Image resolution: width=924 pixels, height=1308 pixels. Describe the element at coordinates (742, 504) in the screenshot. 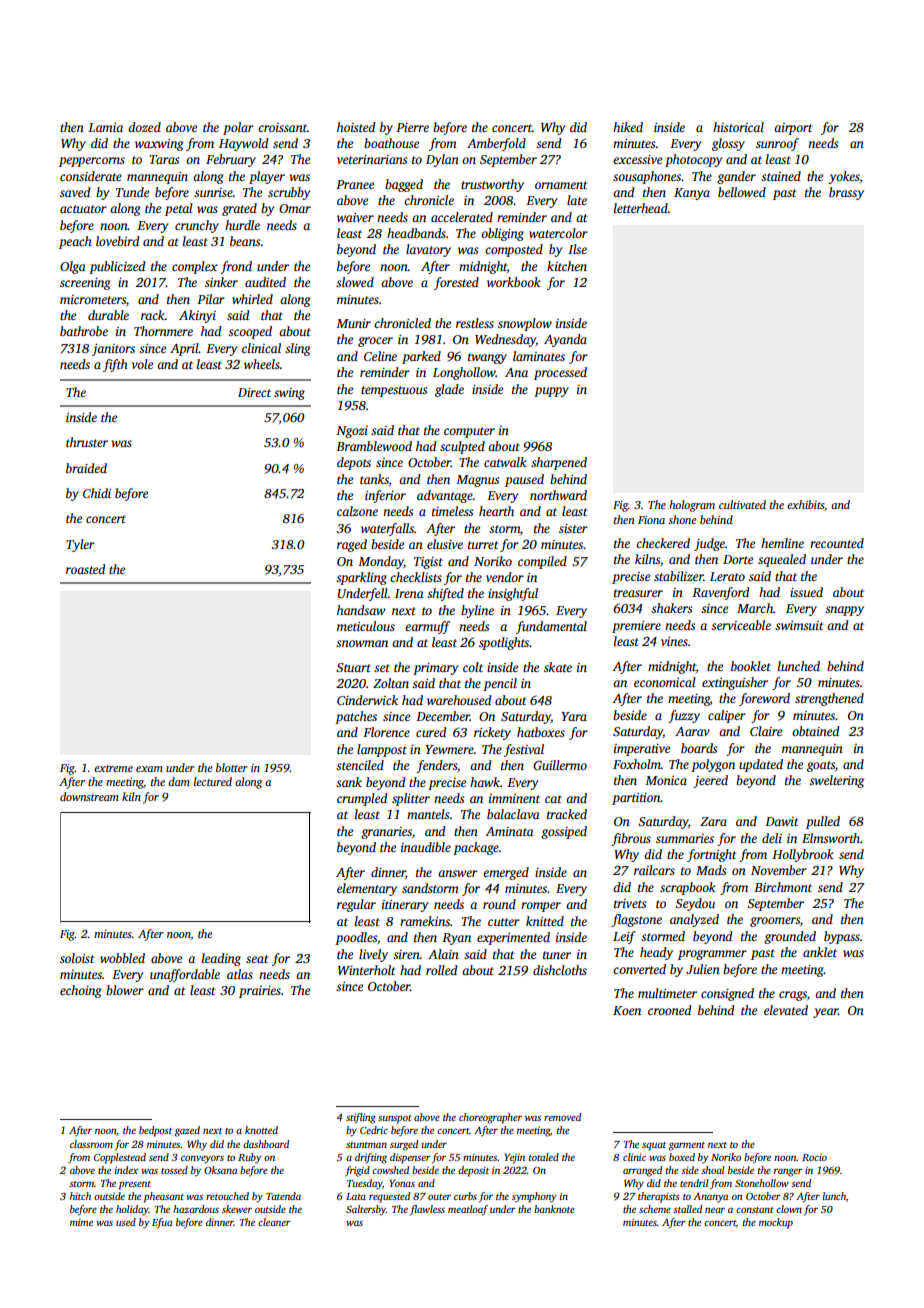

I see `cultivated` at that location.
